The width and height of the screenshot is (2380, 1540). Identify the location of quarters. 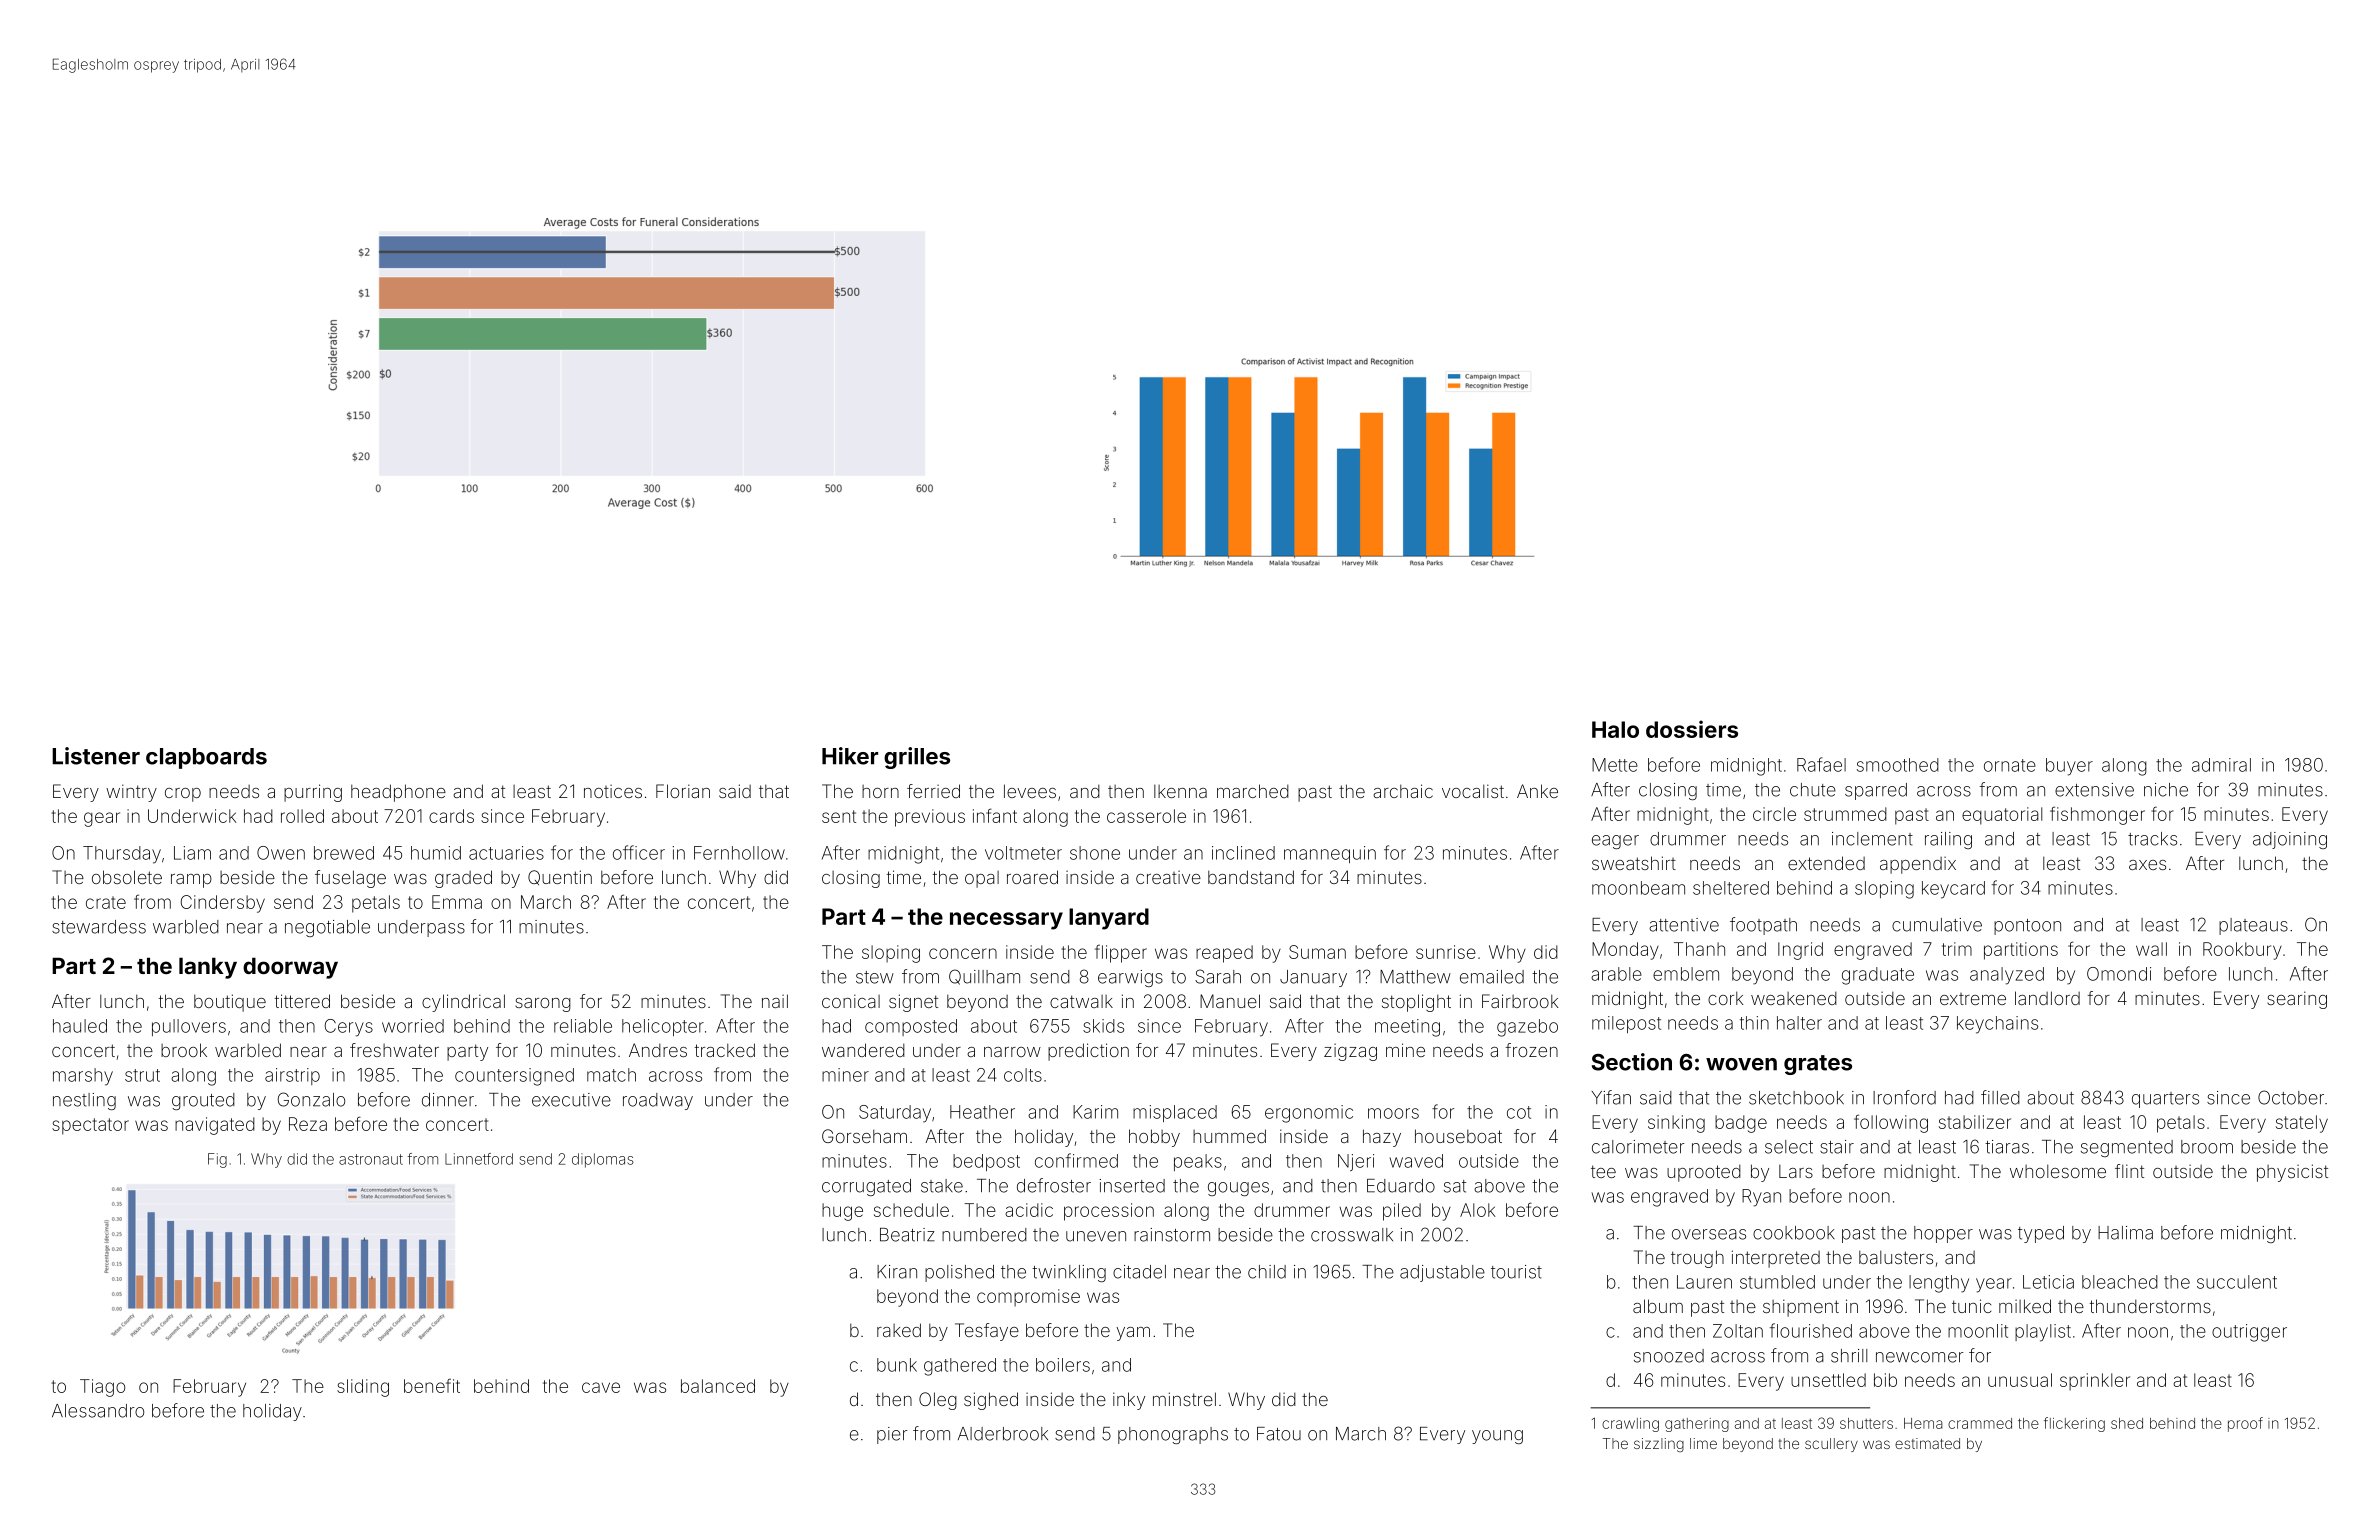
(2165, 1100).
